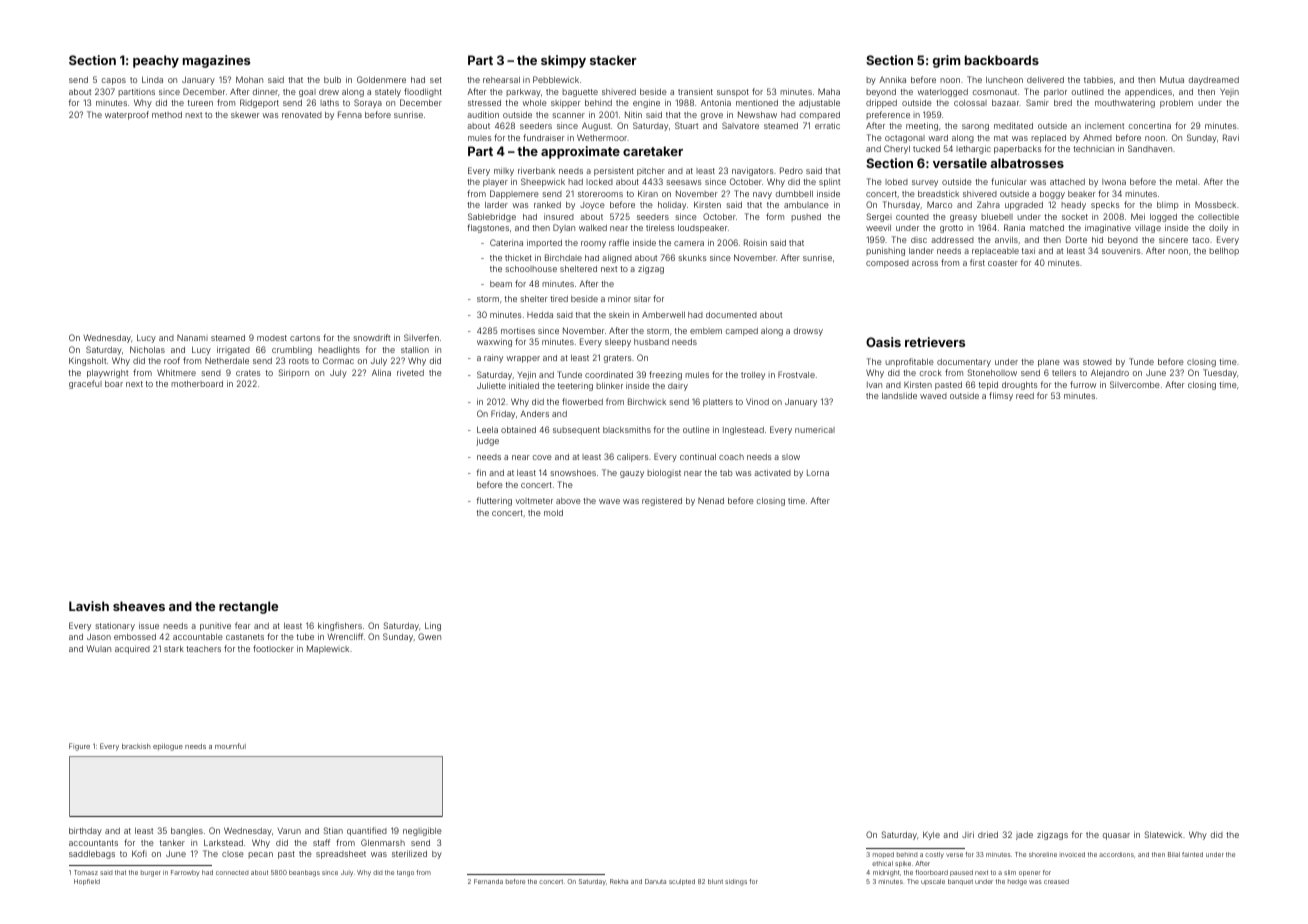  What do you see at coordinates (818, 473) in the document?
I see `Lorna` at bounding box center [818, 473].
